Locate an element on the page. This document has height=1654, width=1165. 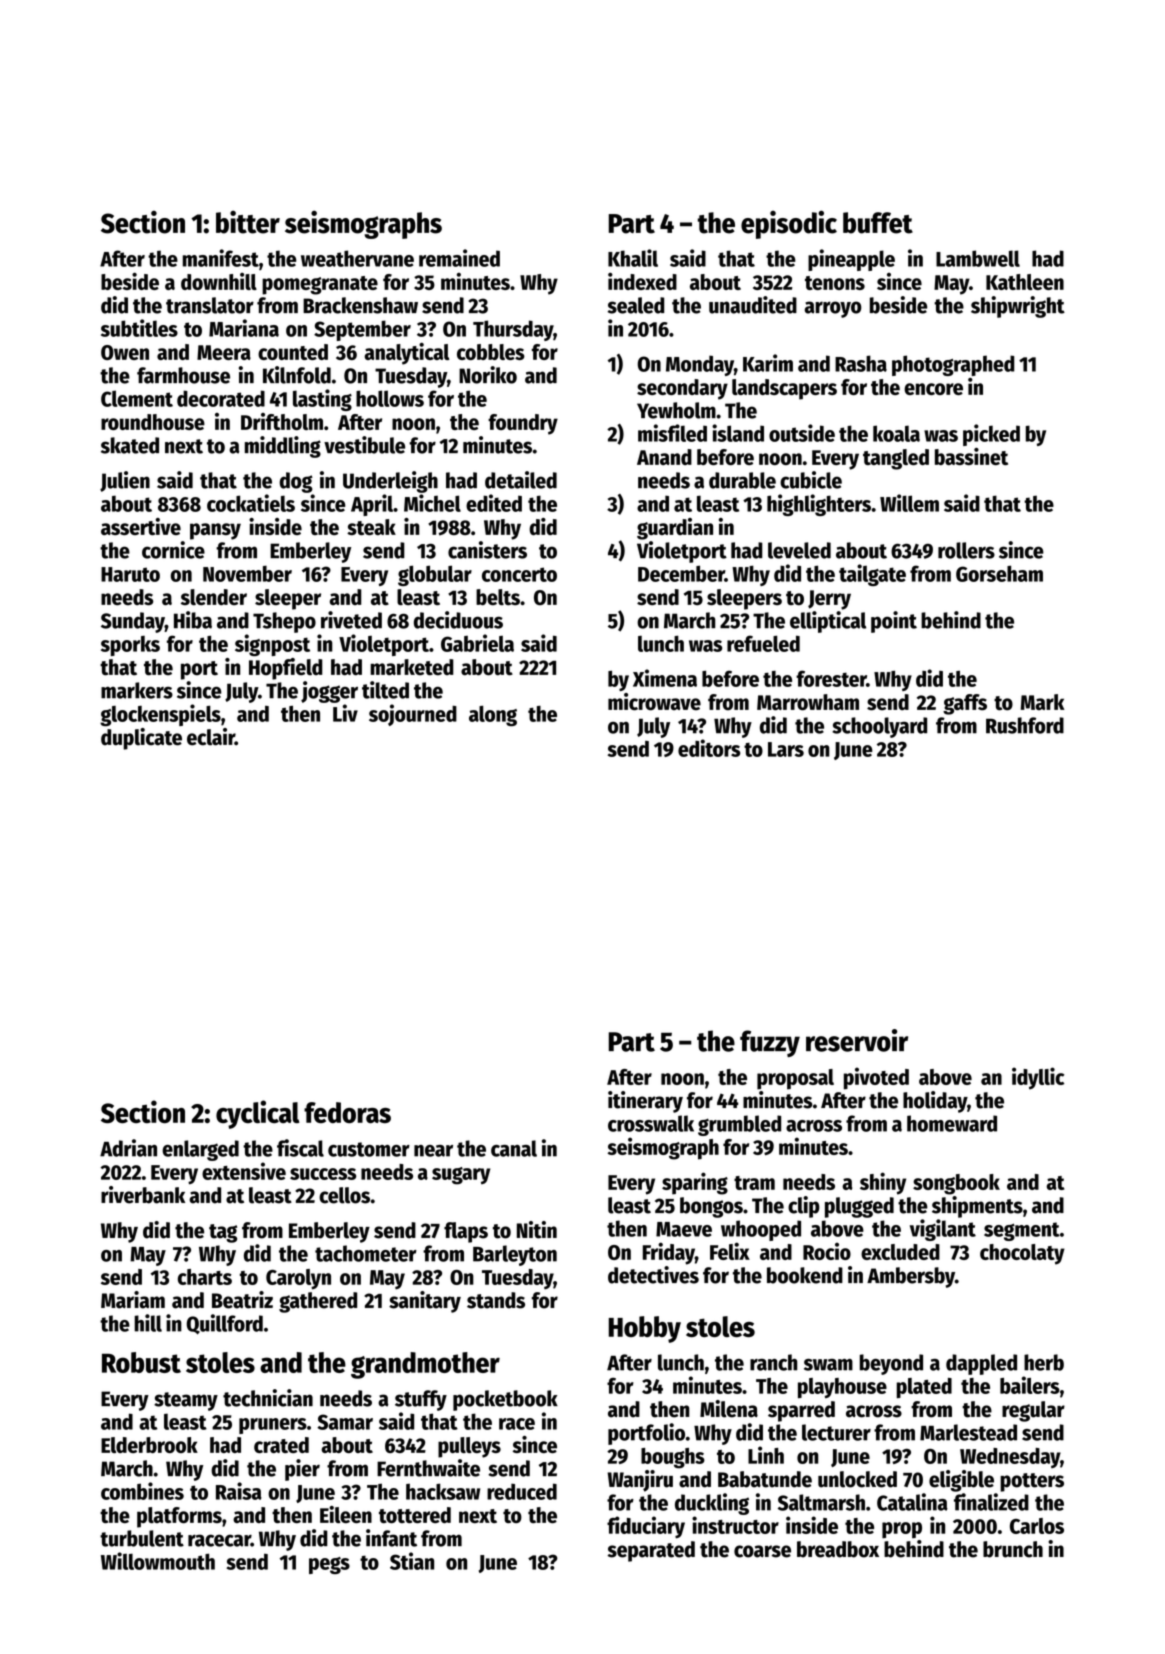
Lambwell is located at coordinates (978, 258).
